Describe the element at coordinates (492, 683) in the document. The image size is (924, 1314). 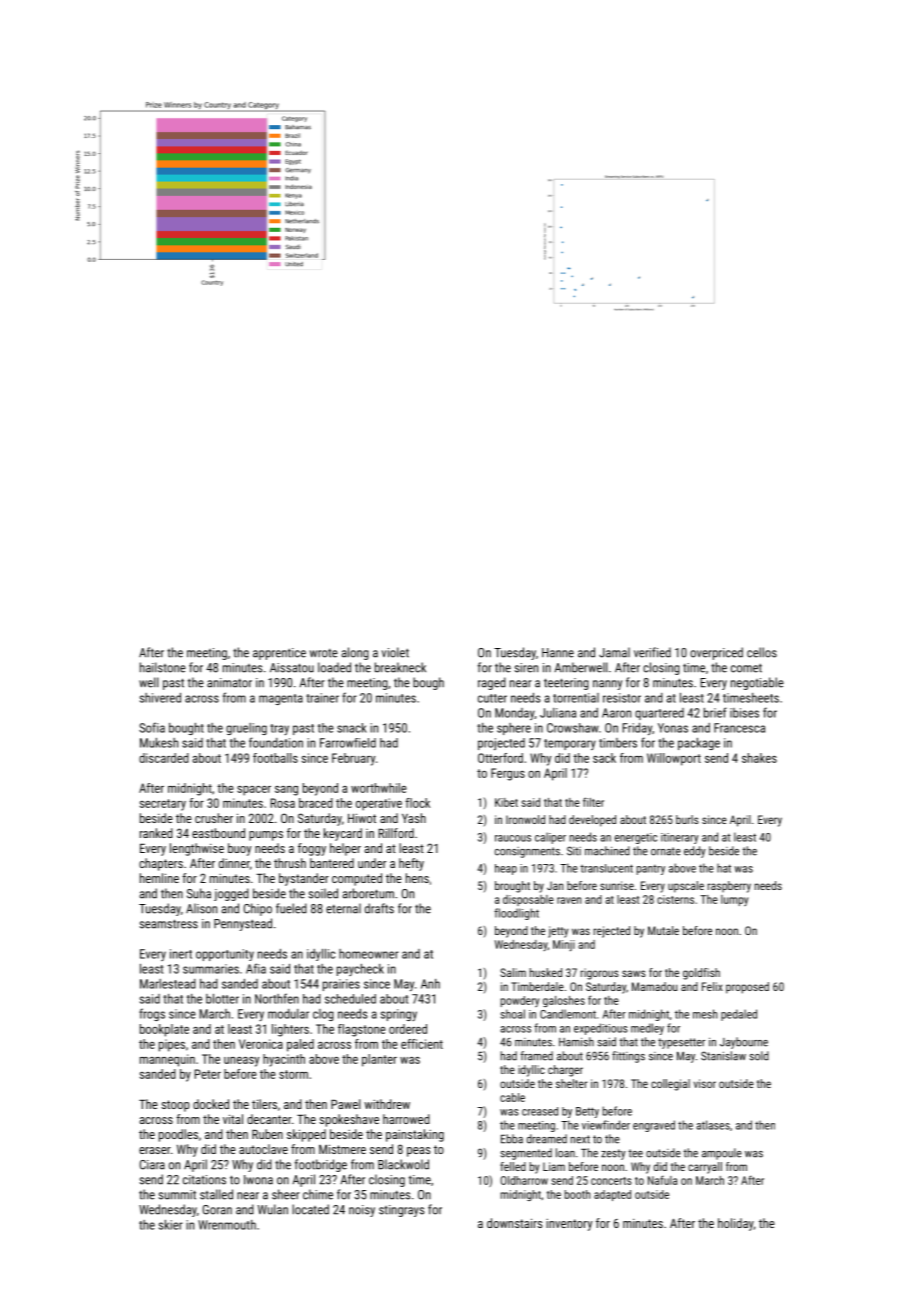
I see `raged` at that location.
